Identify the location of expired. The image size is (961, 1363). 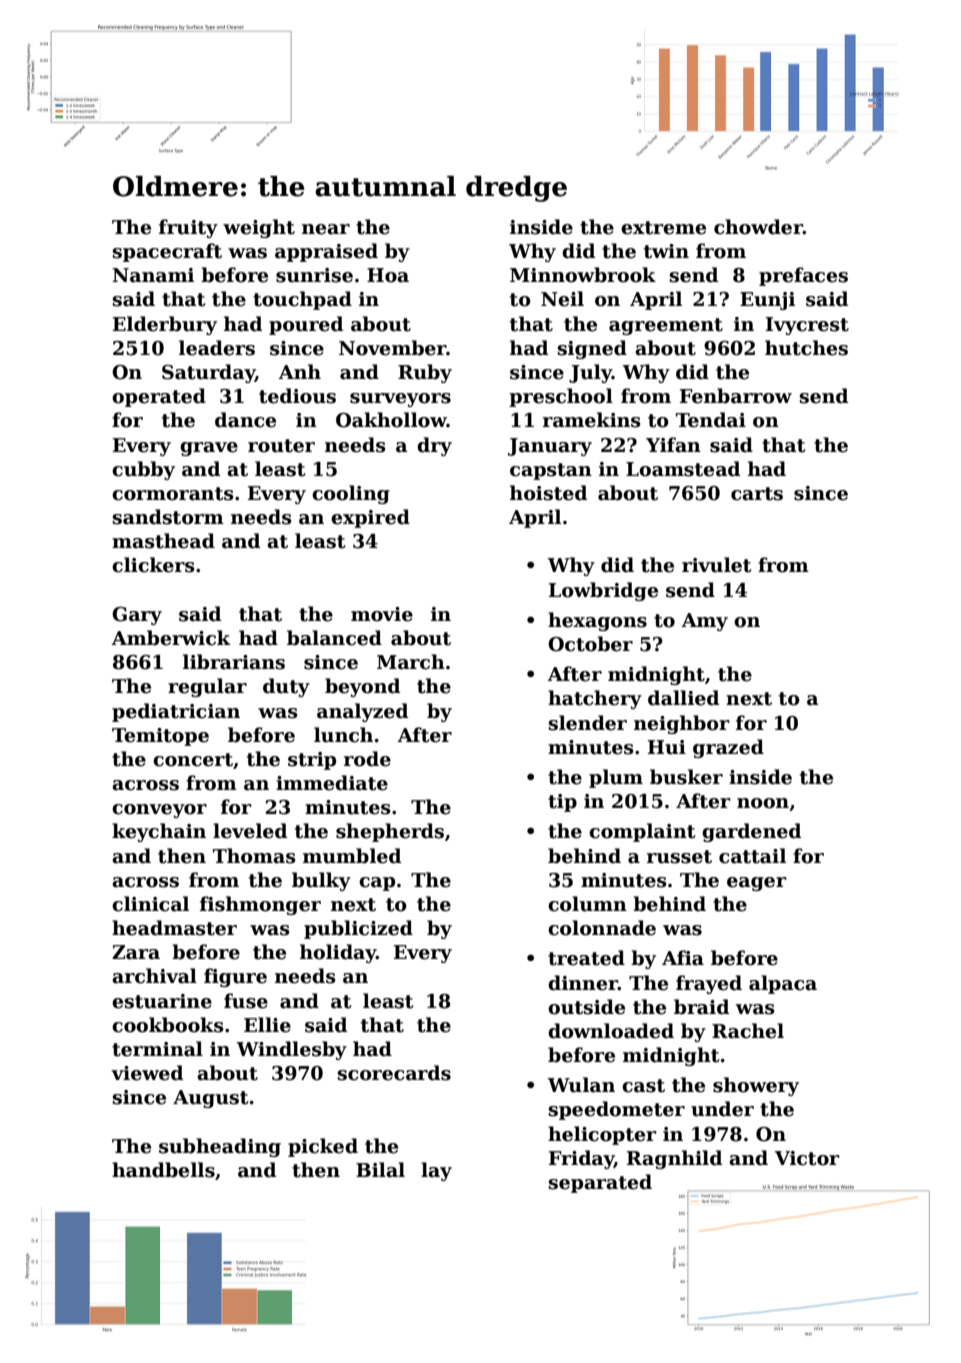
(370, 518).
